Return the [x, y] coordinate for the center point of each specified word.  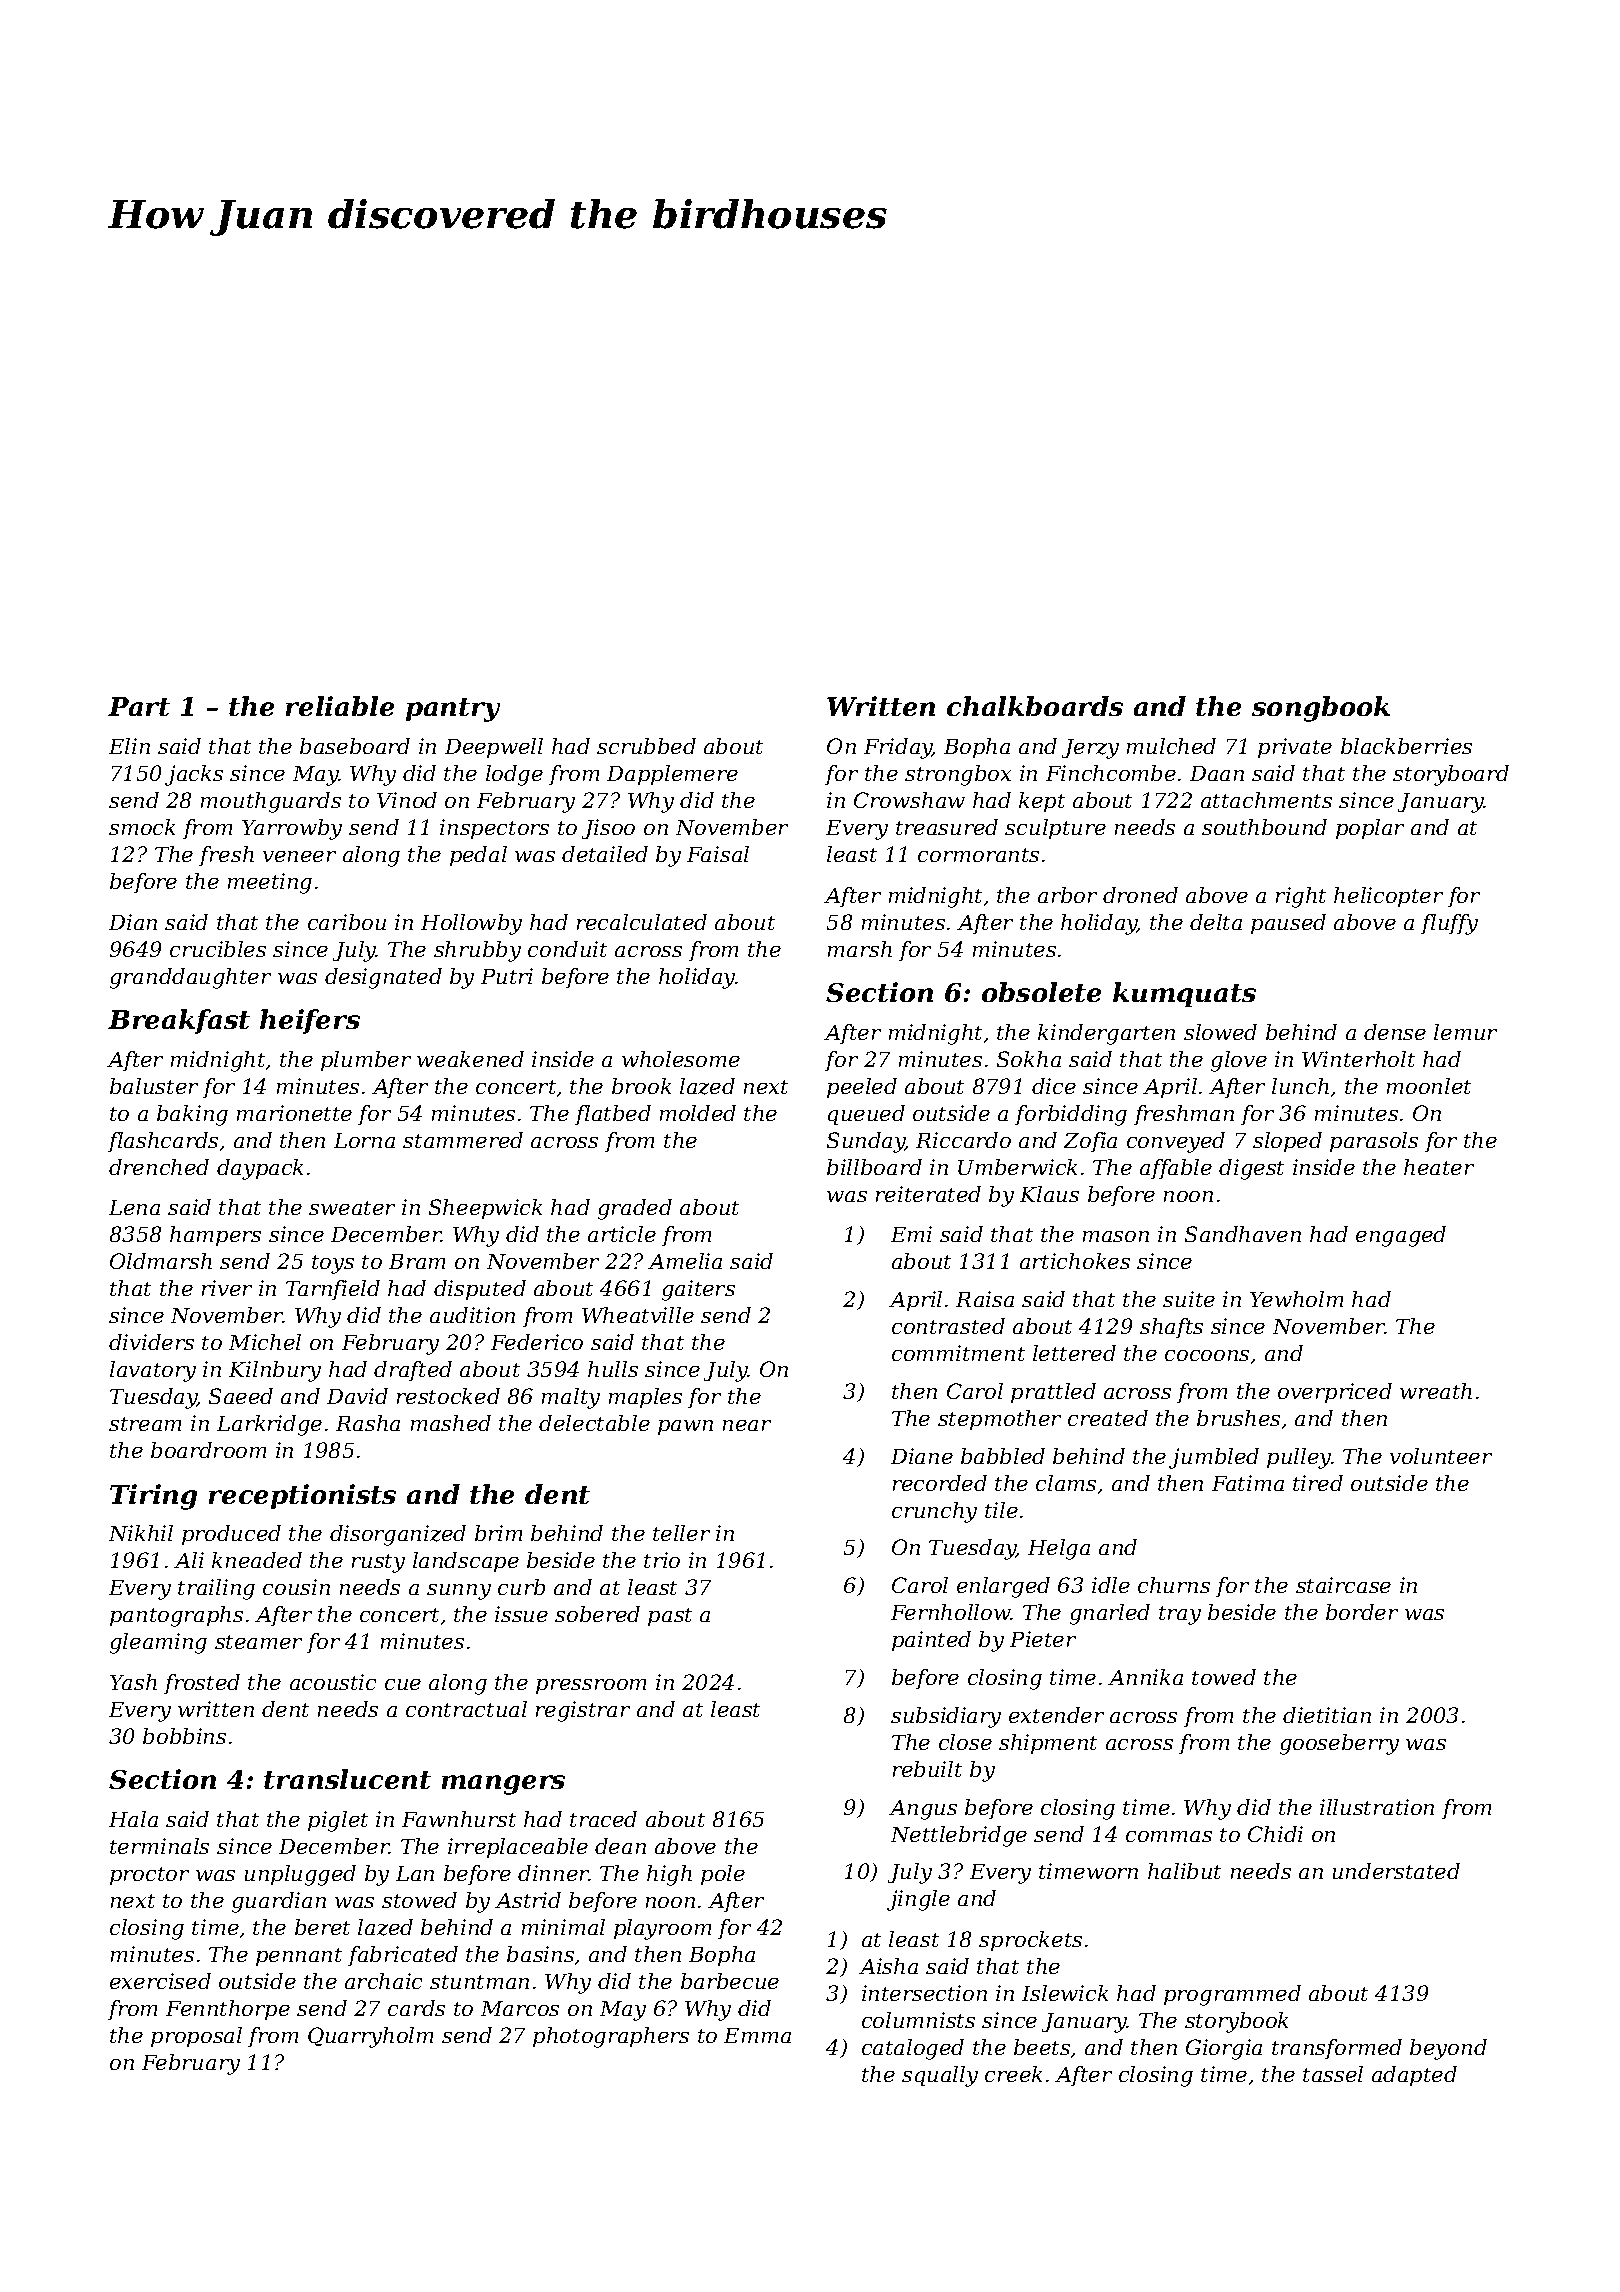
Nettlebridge [959, 1836]
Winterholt [1358, 1059]
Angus [923, 1810]
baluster [154, 1086]
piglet [338, 1821]
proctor [149, 1876]
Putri [507, 976]
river [227, 1288]
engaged [1401, 1236]
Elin [129, 746]
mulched [1171, 746]
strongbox [958, 775]
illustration [1377, 1807]
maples [645, 1398]
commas [1169, 1836]
